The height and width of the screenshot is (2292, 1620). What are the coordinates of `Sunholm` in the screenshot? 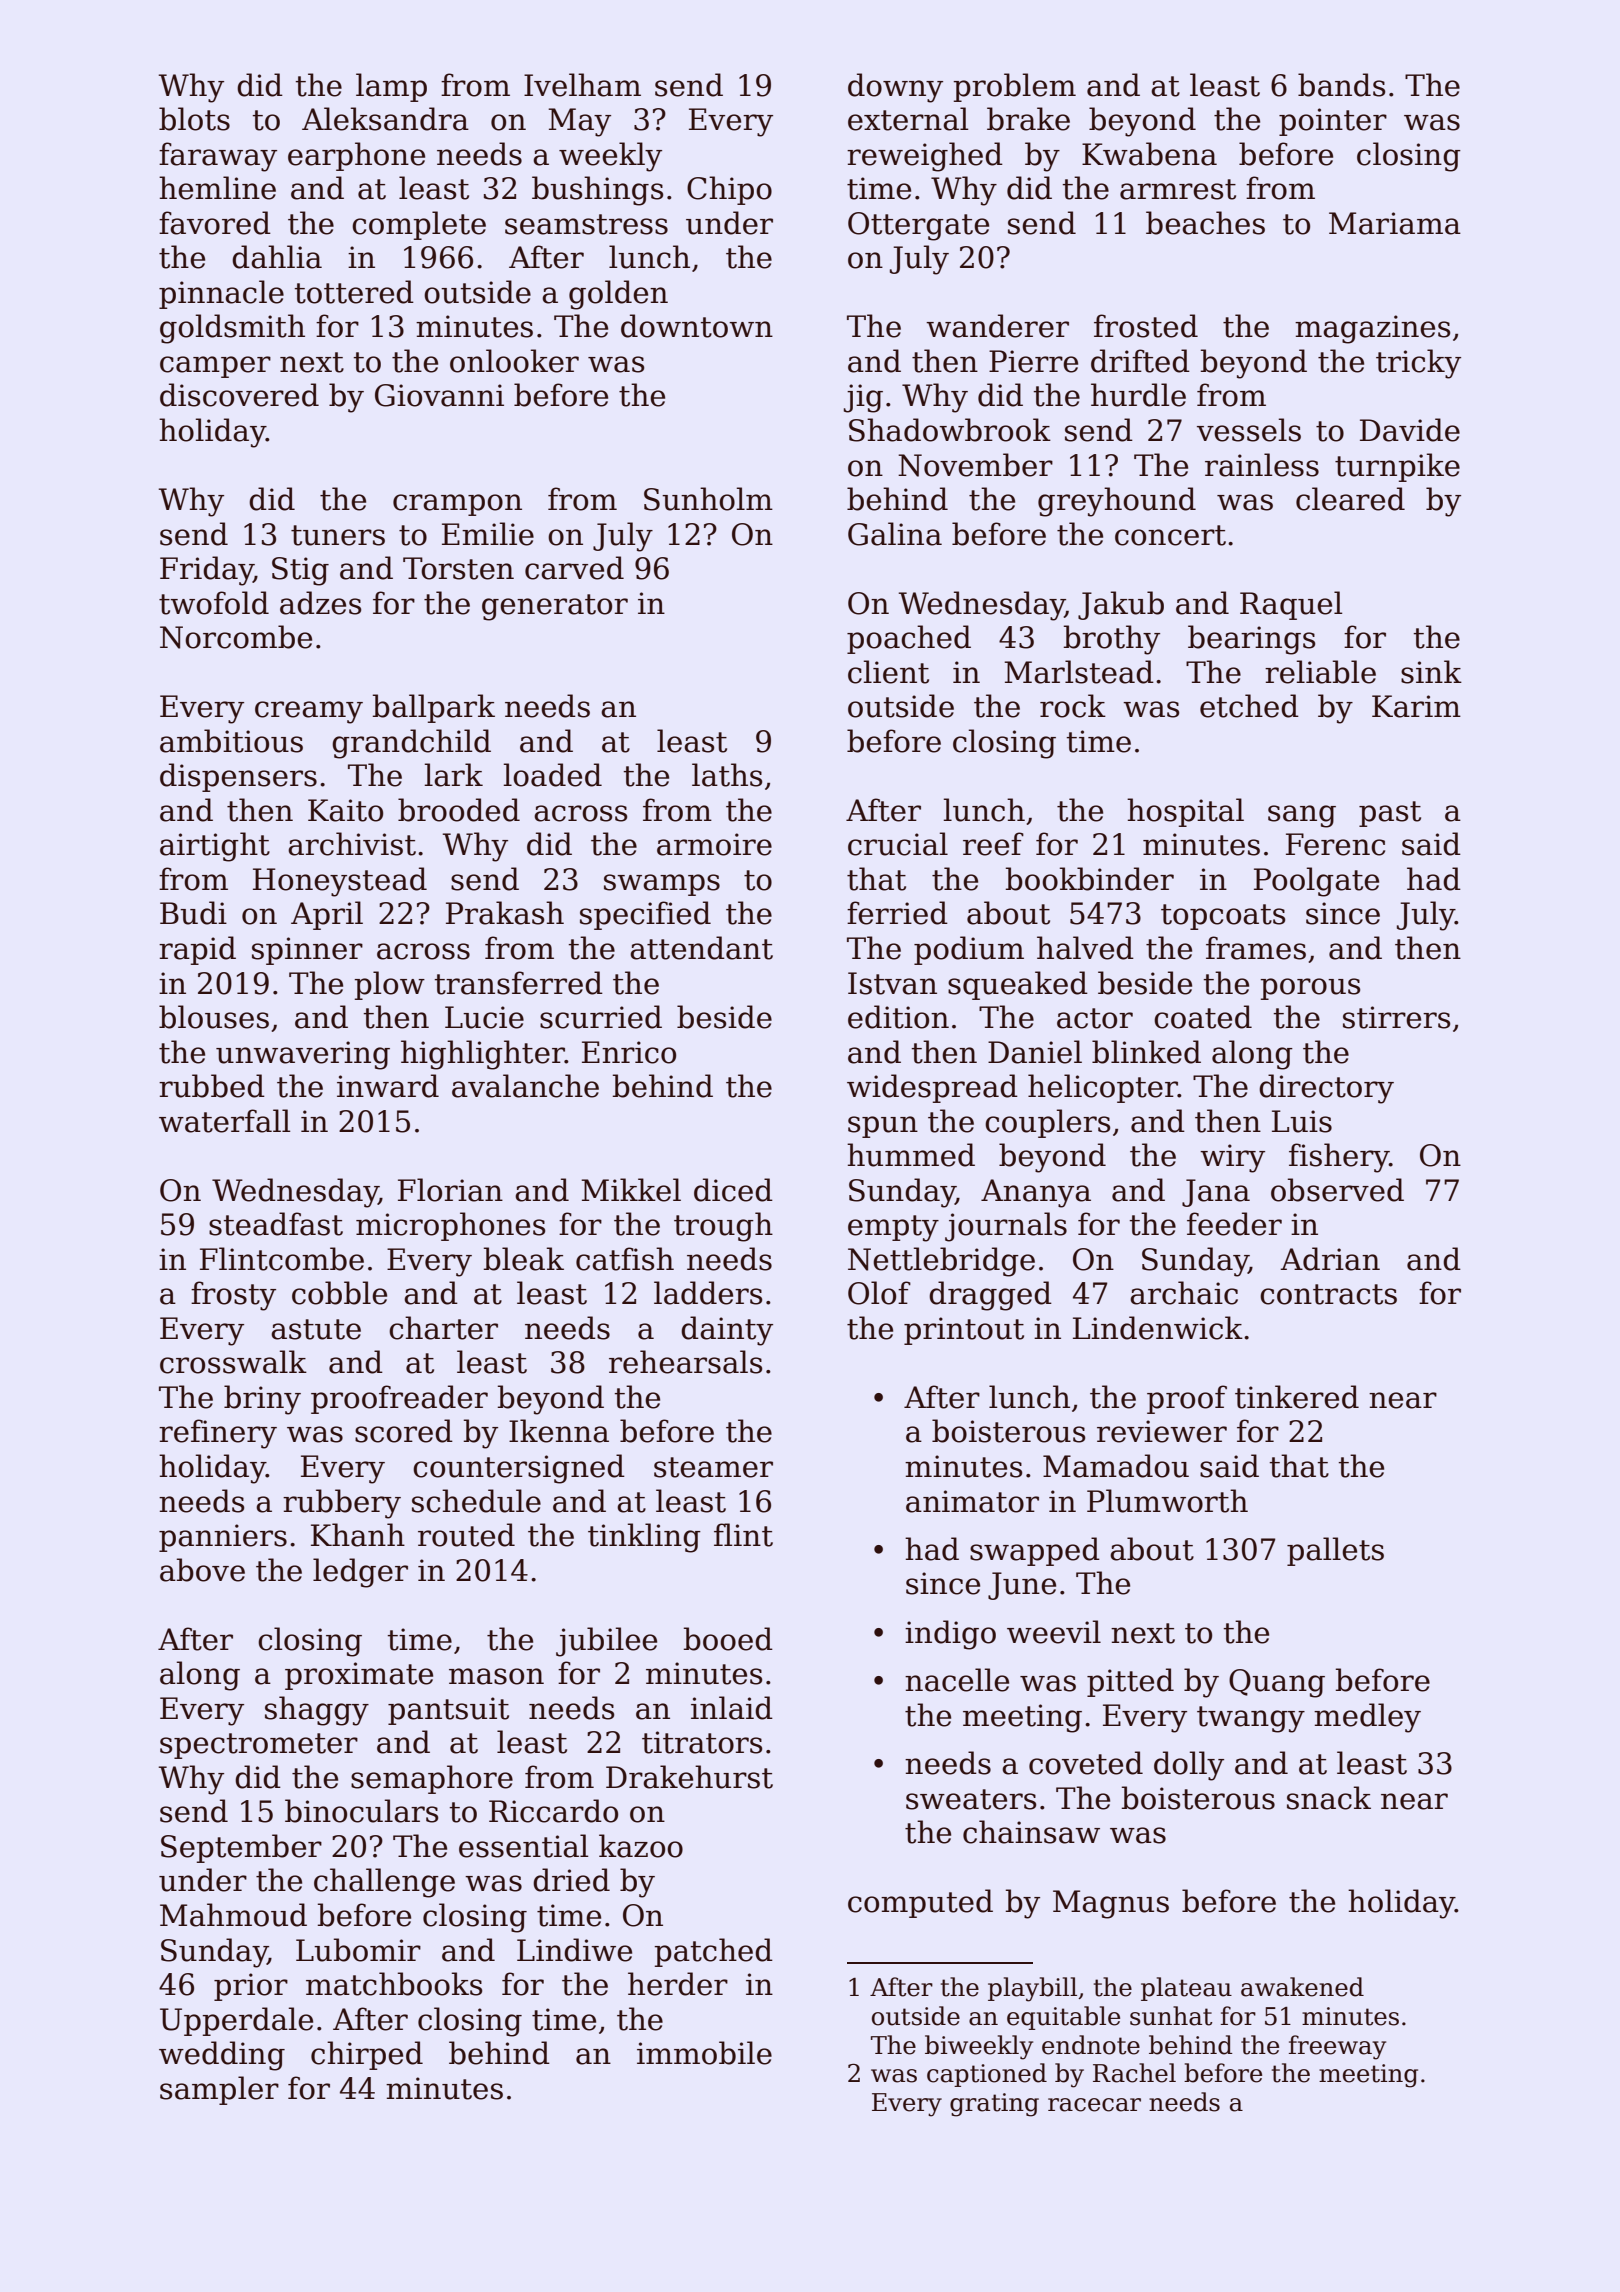 It's located at (708, 499).
